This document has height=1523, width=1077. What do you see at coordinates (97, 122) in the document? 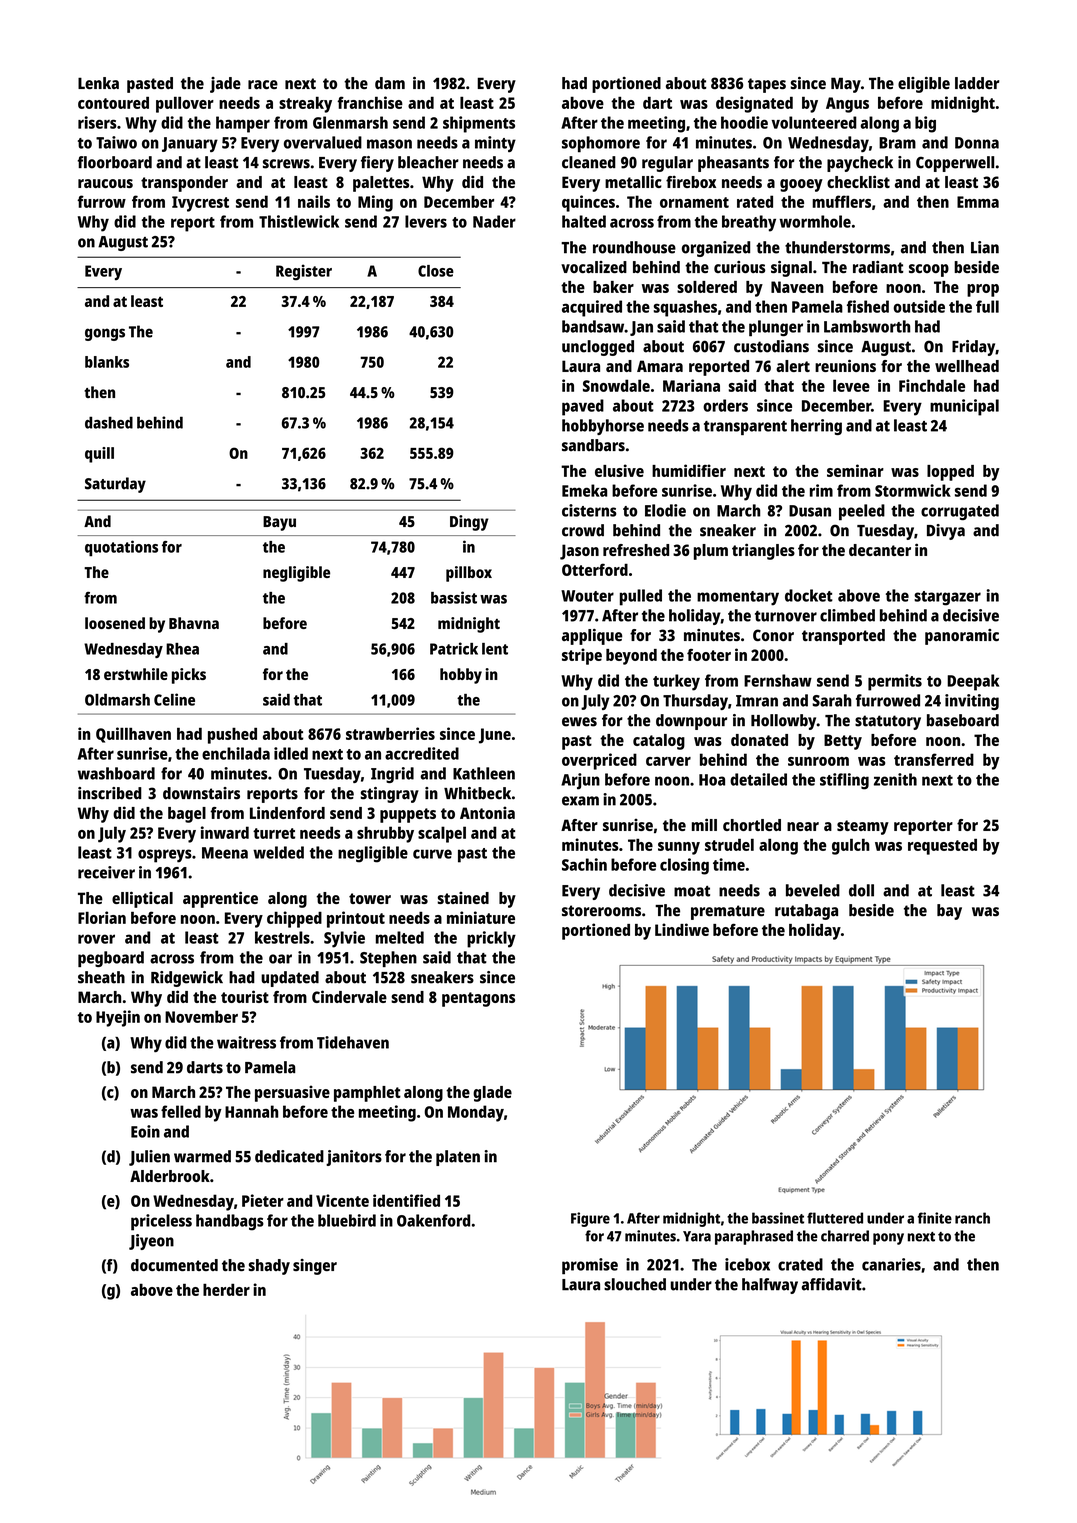
I see `risers` at bounding box center [97, 122].
